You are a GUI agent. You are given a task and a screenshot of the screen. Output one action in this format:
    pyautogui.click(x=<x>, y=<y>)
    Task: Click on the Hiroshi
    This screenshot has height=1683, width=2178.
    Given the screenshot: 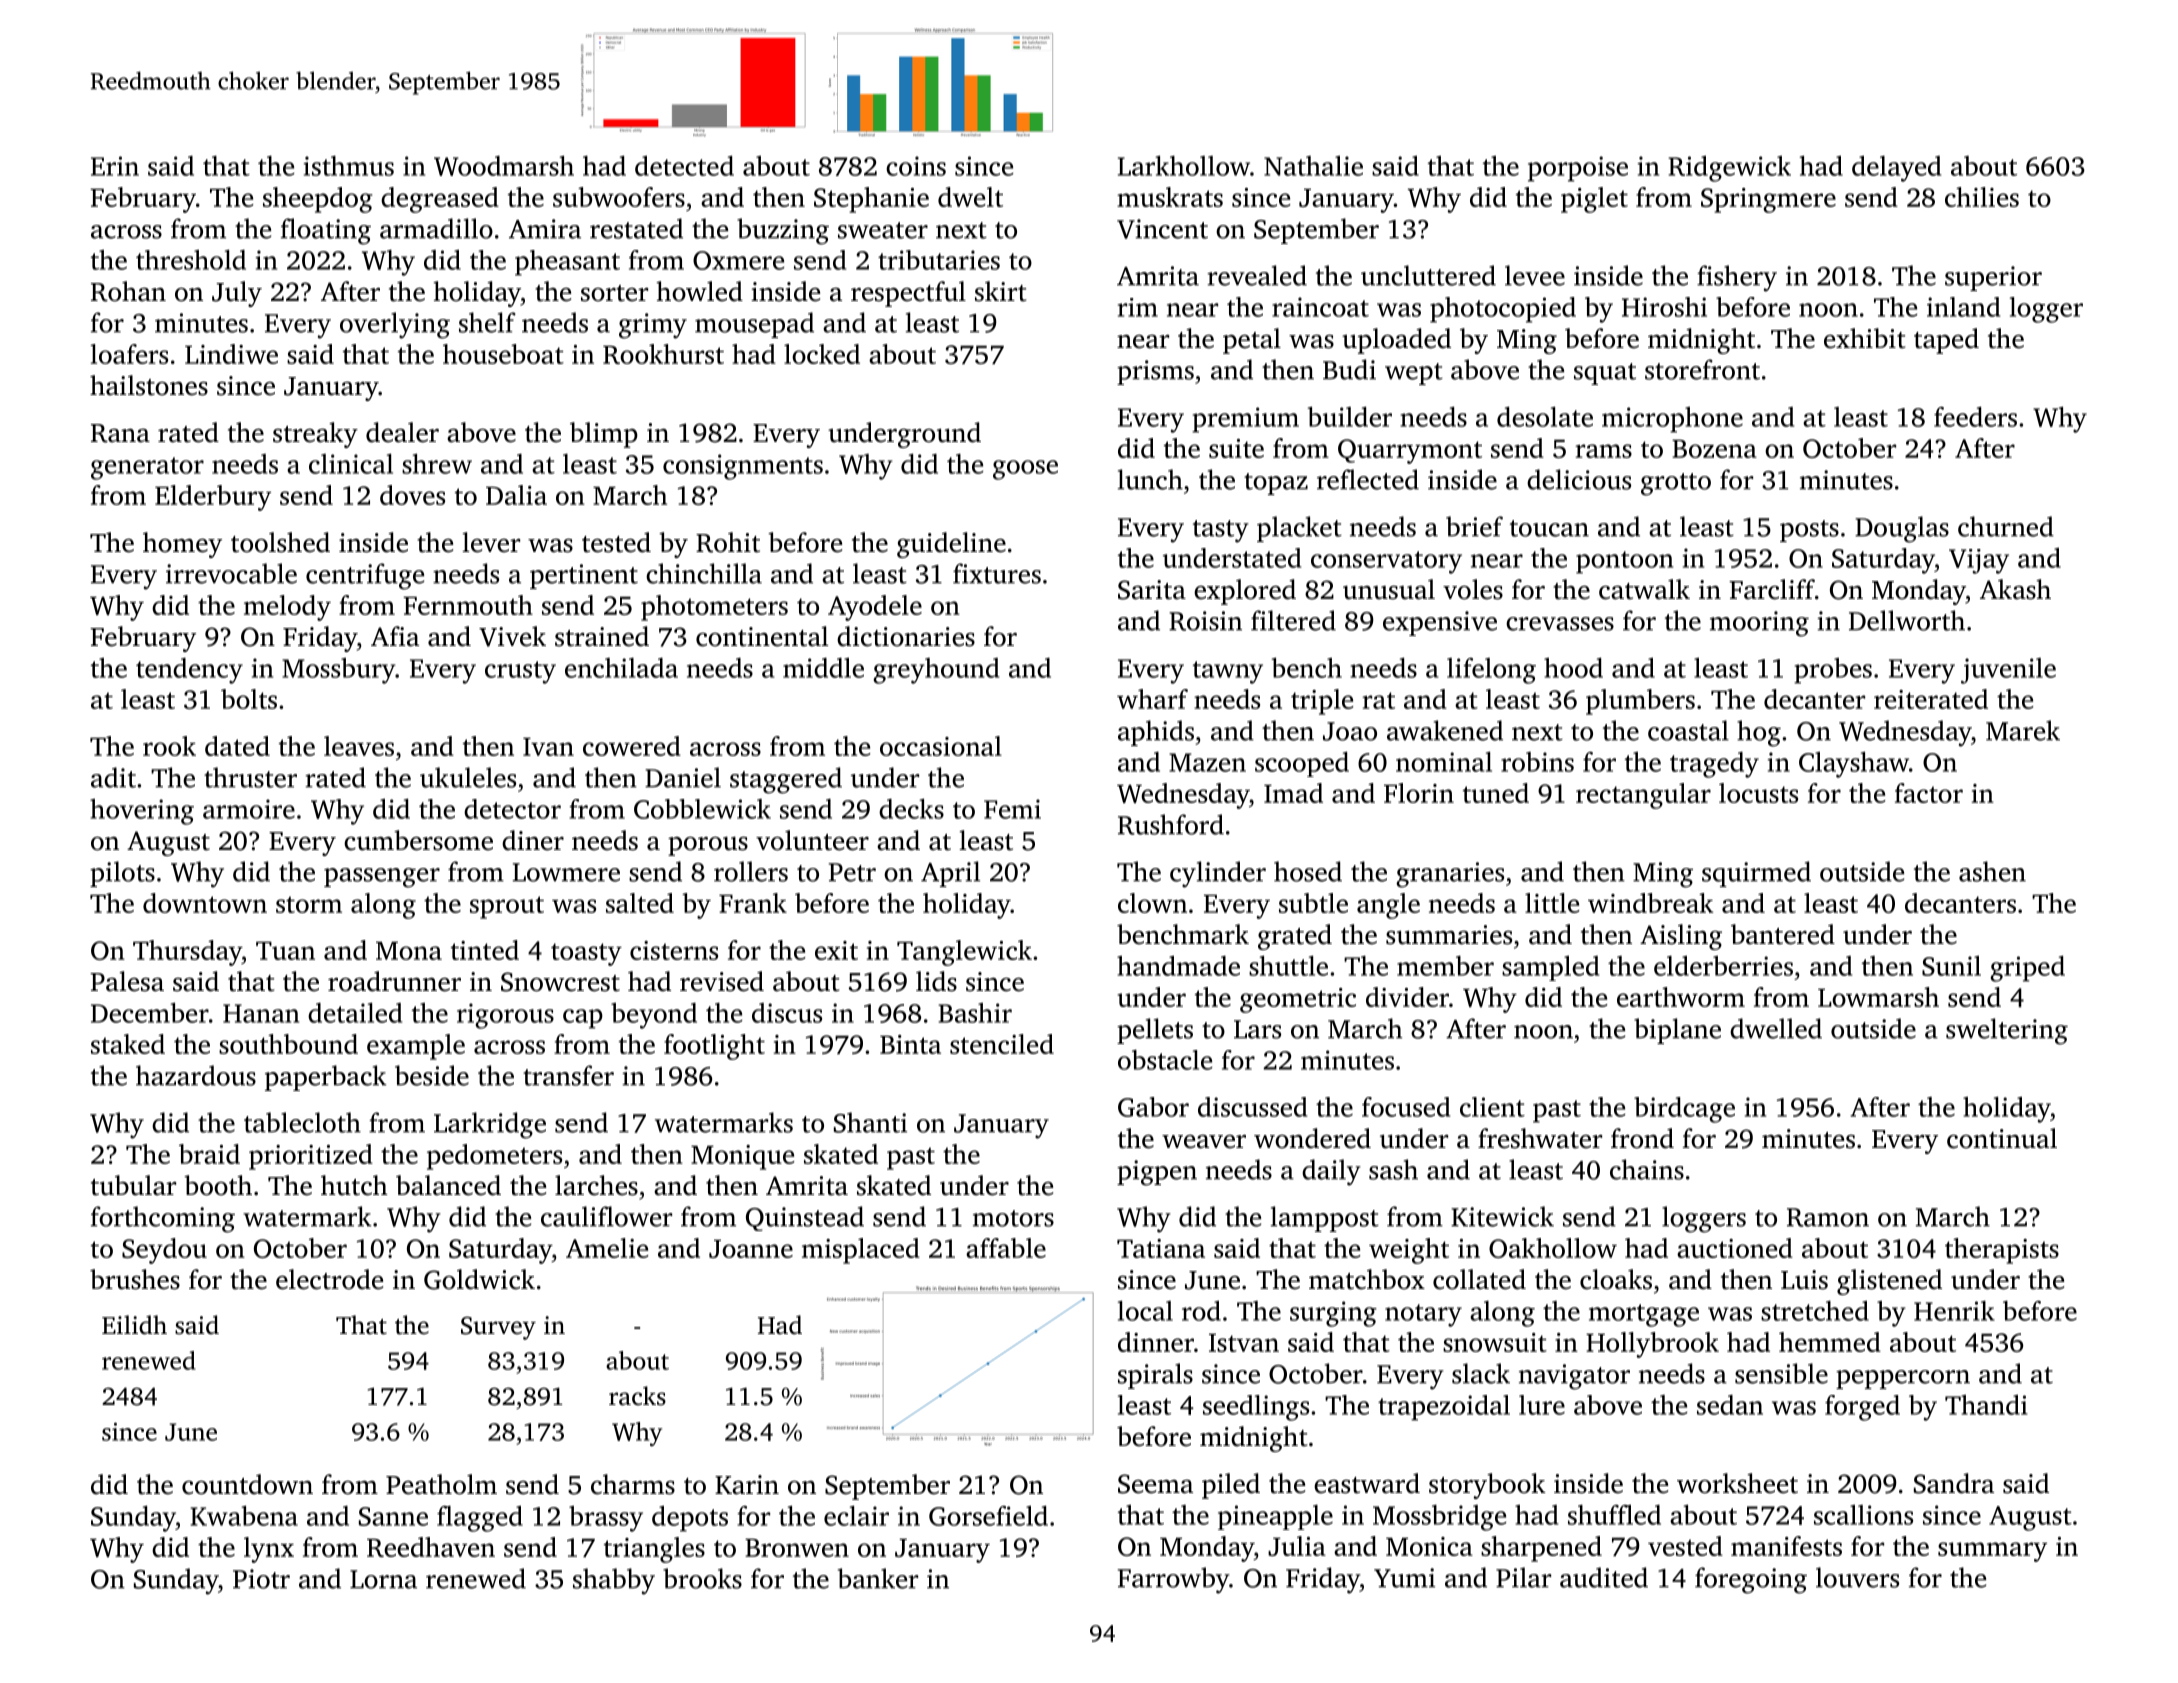 What is the action you would take?
    pyautogui.click(x=1664, y=307)
